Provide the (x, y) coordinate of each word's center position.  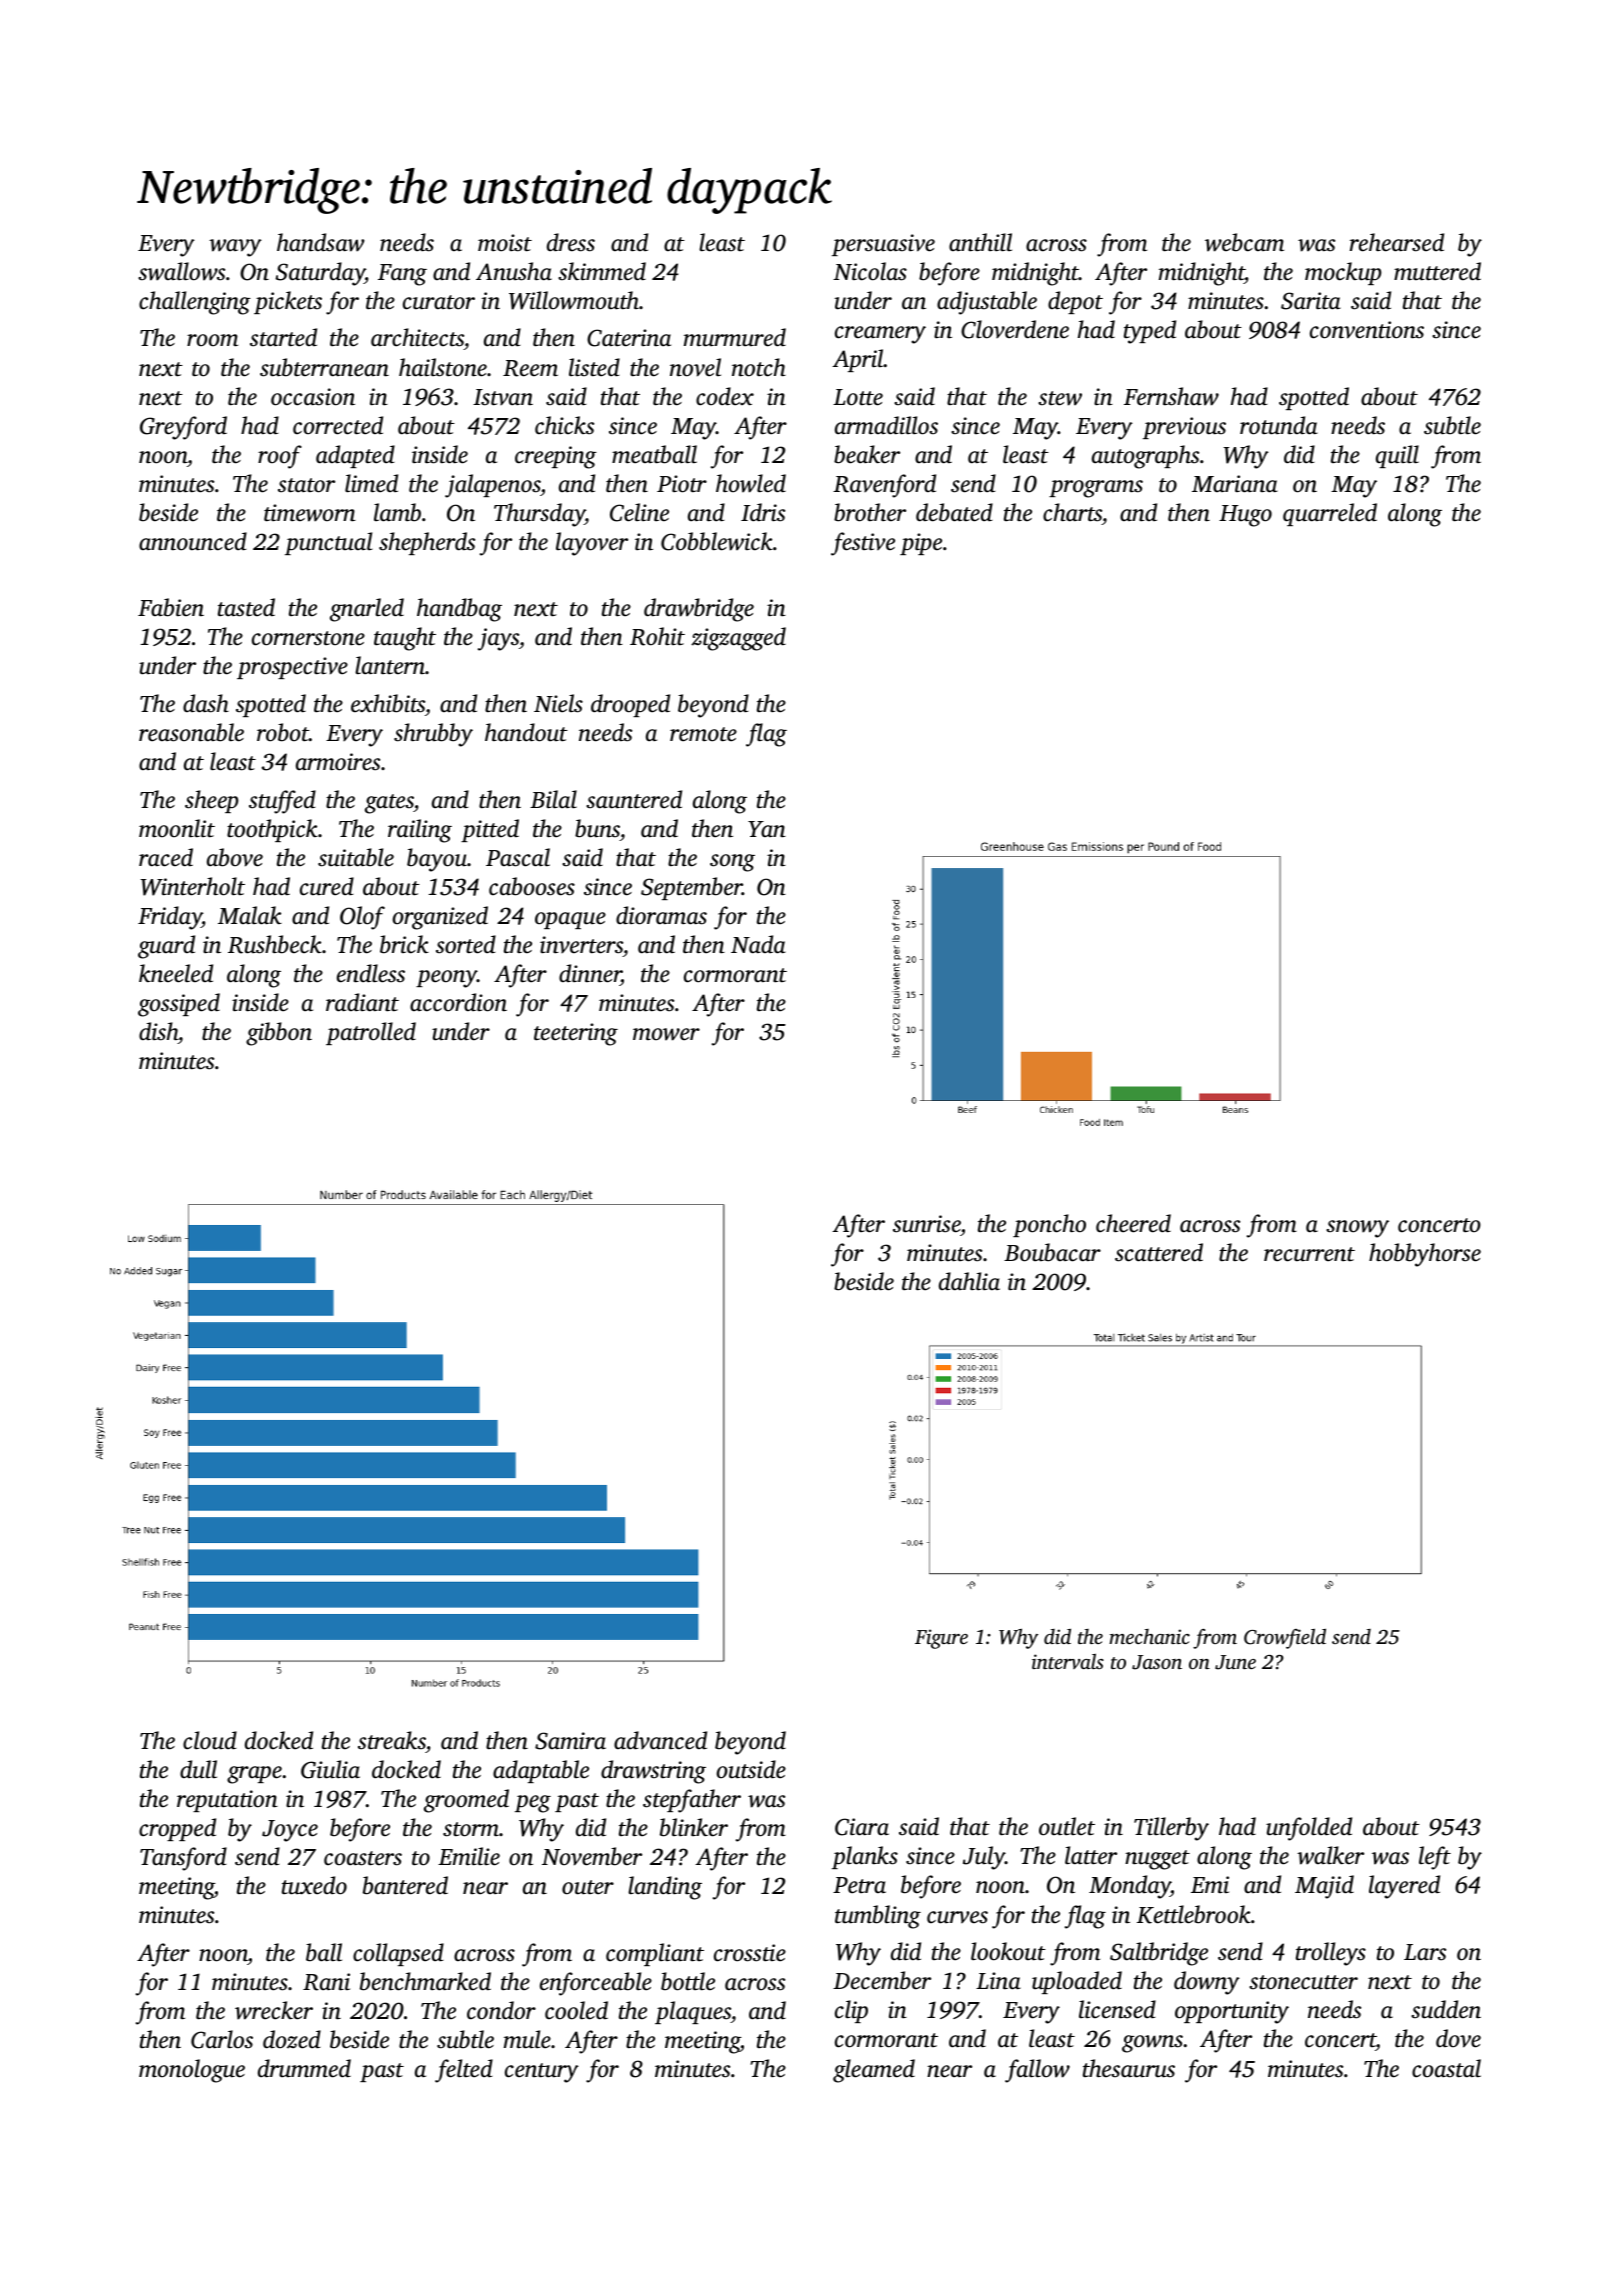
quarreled (1330, 514)
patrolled (371, 1033)
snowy (1357, 1229)
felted (464, 2071)
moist (505, 243)
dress (571, 242)
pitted (490, 830)
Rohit (657, 636)
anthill (980, 242)
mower (666, 1034)
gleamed (874, 2071)
